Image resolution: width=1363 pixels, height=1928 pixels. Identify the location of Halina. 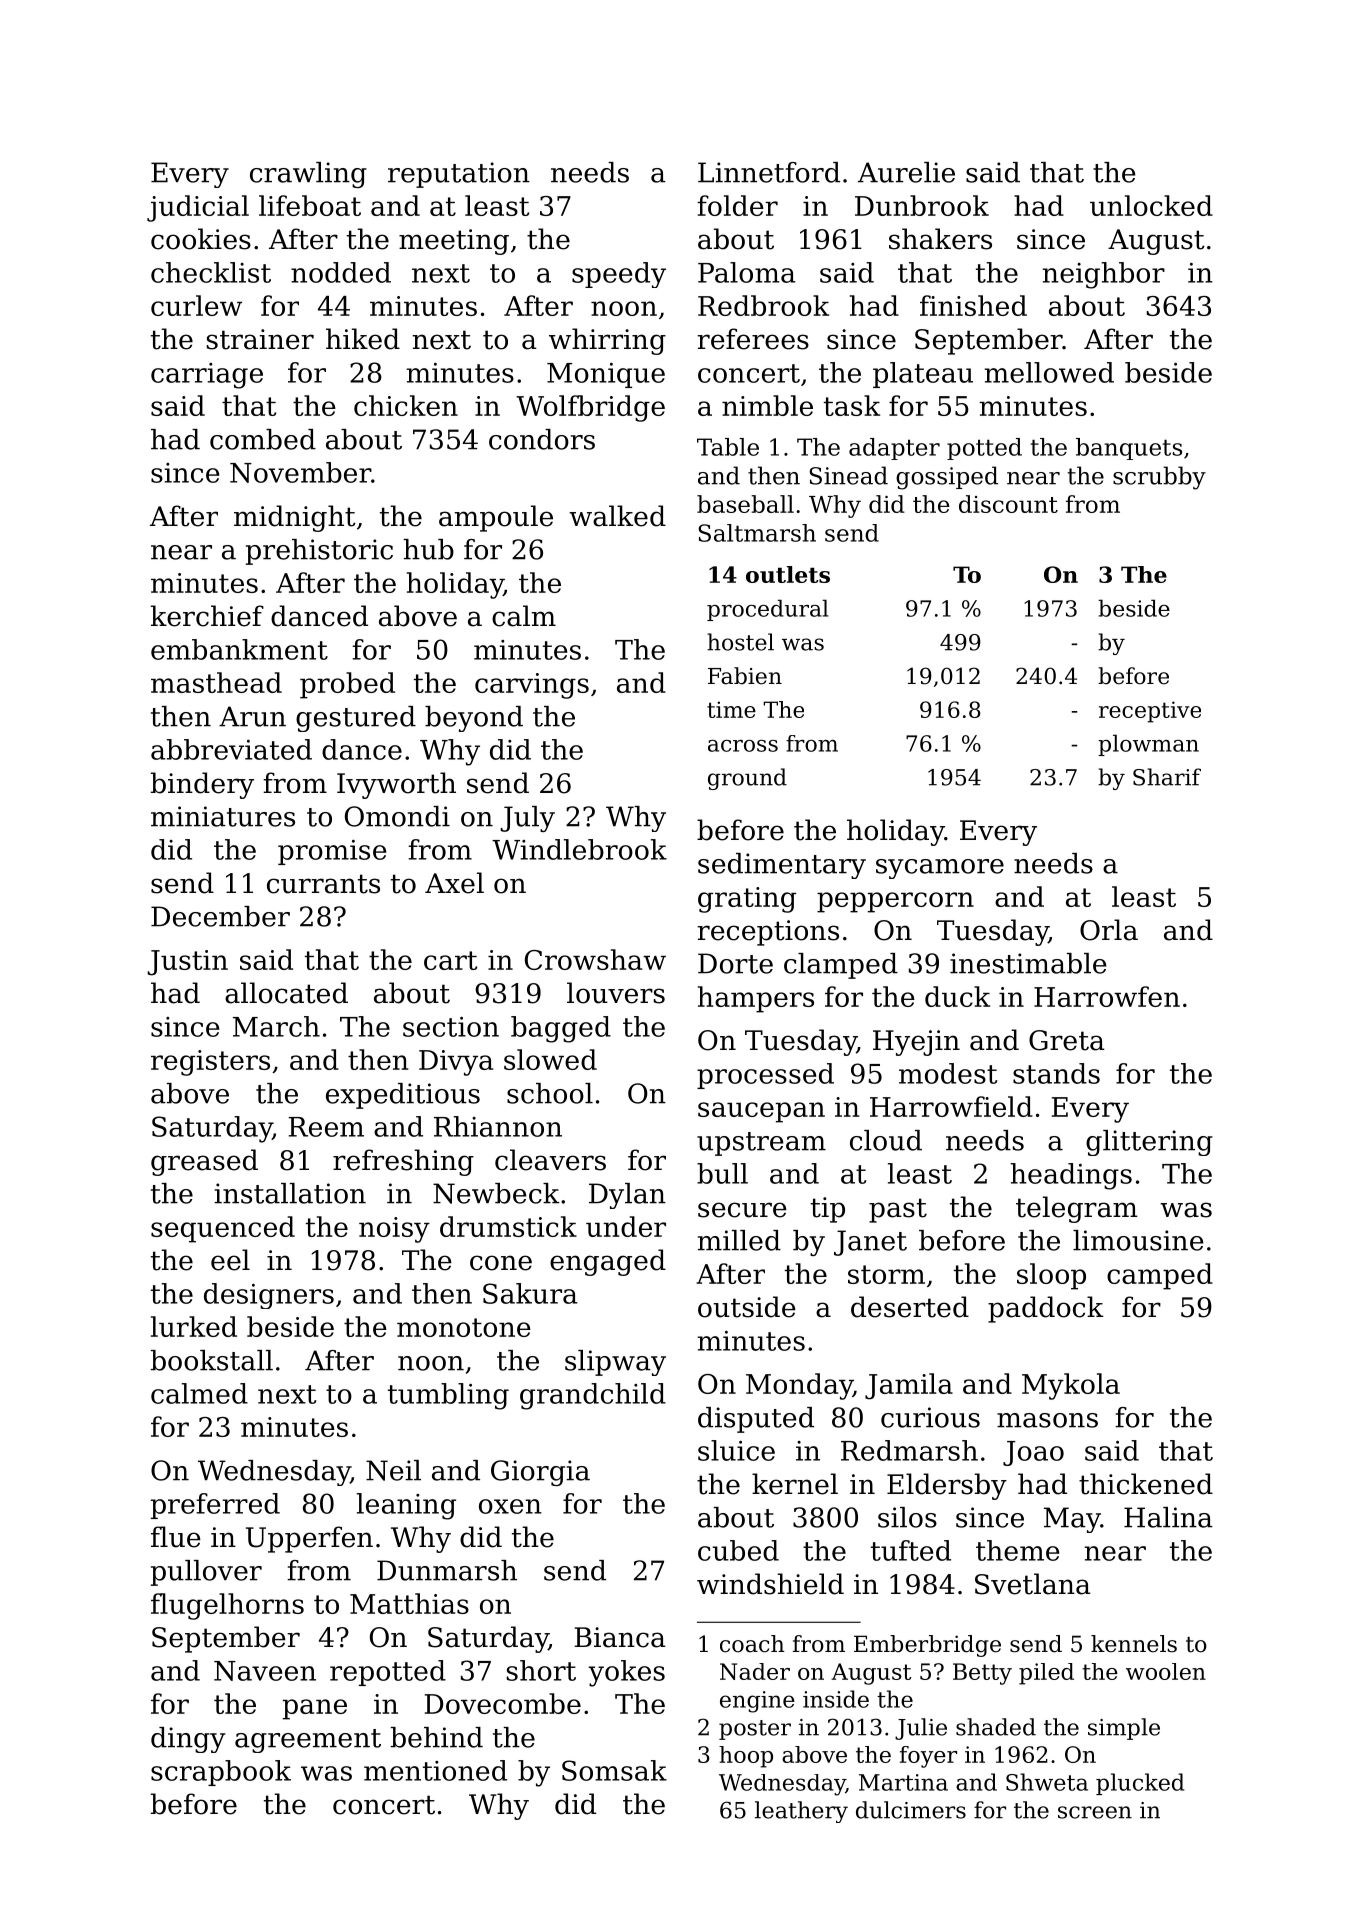
(1168, 1517).
